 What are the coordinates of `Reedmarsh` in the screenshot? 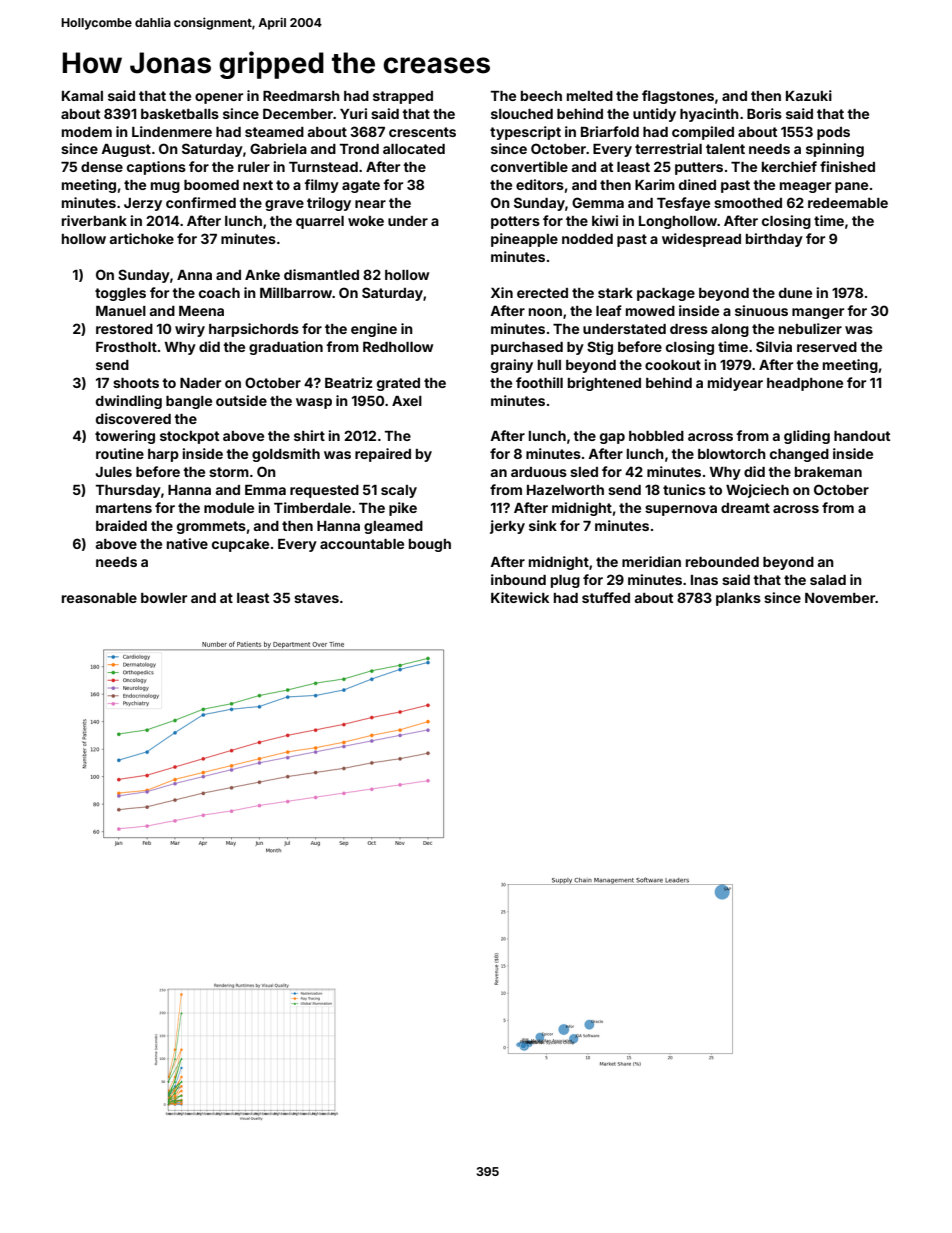 It's located at (301, 96).
